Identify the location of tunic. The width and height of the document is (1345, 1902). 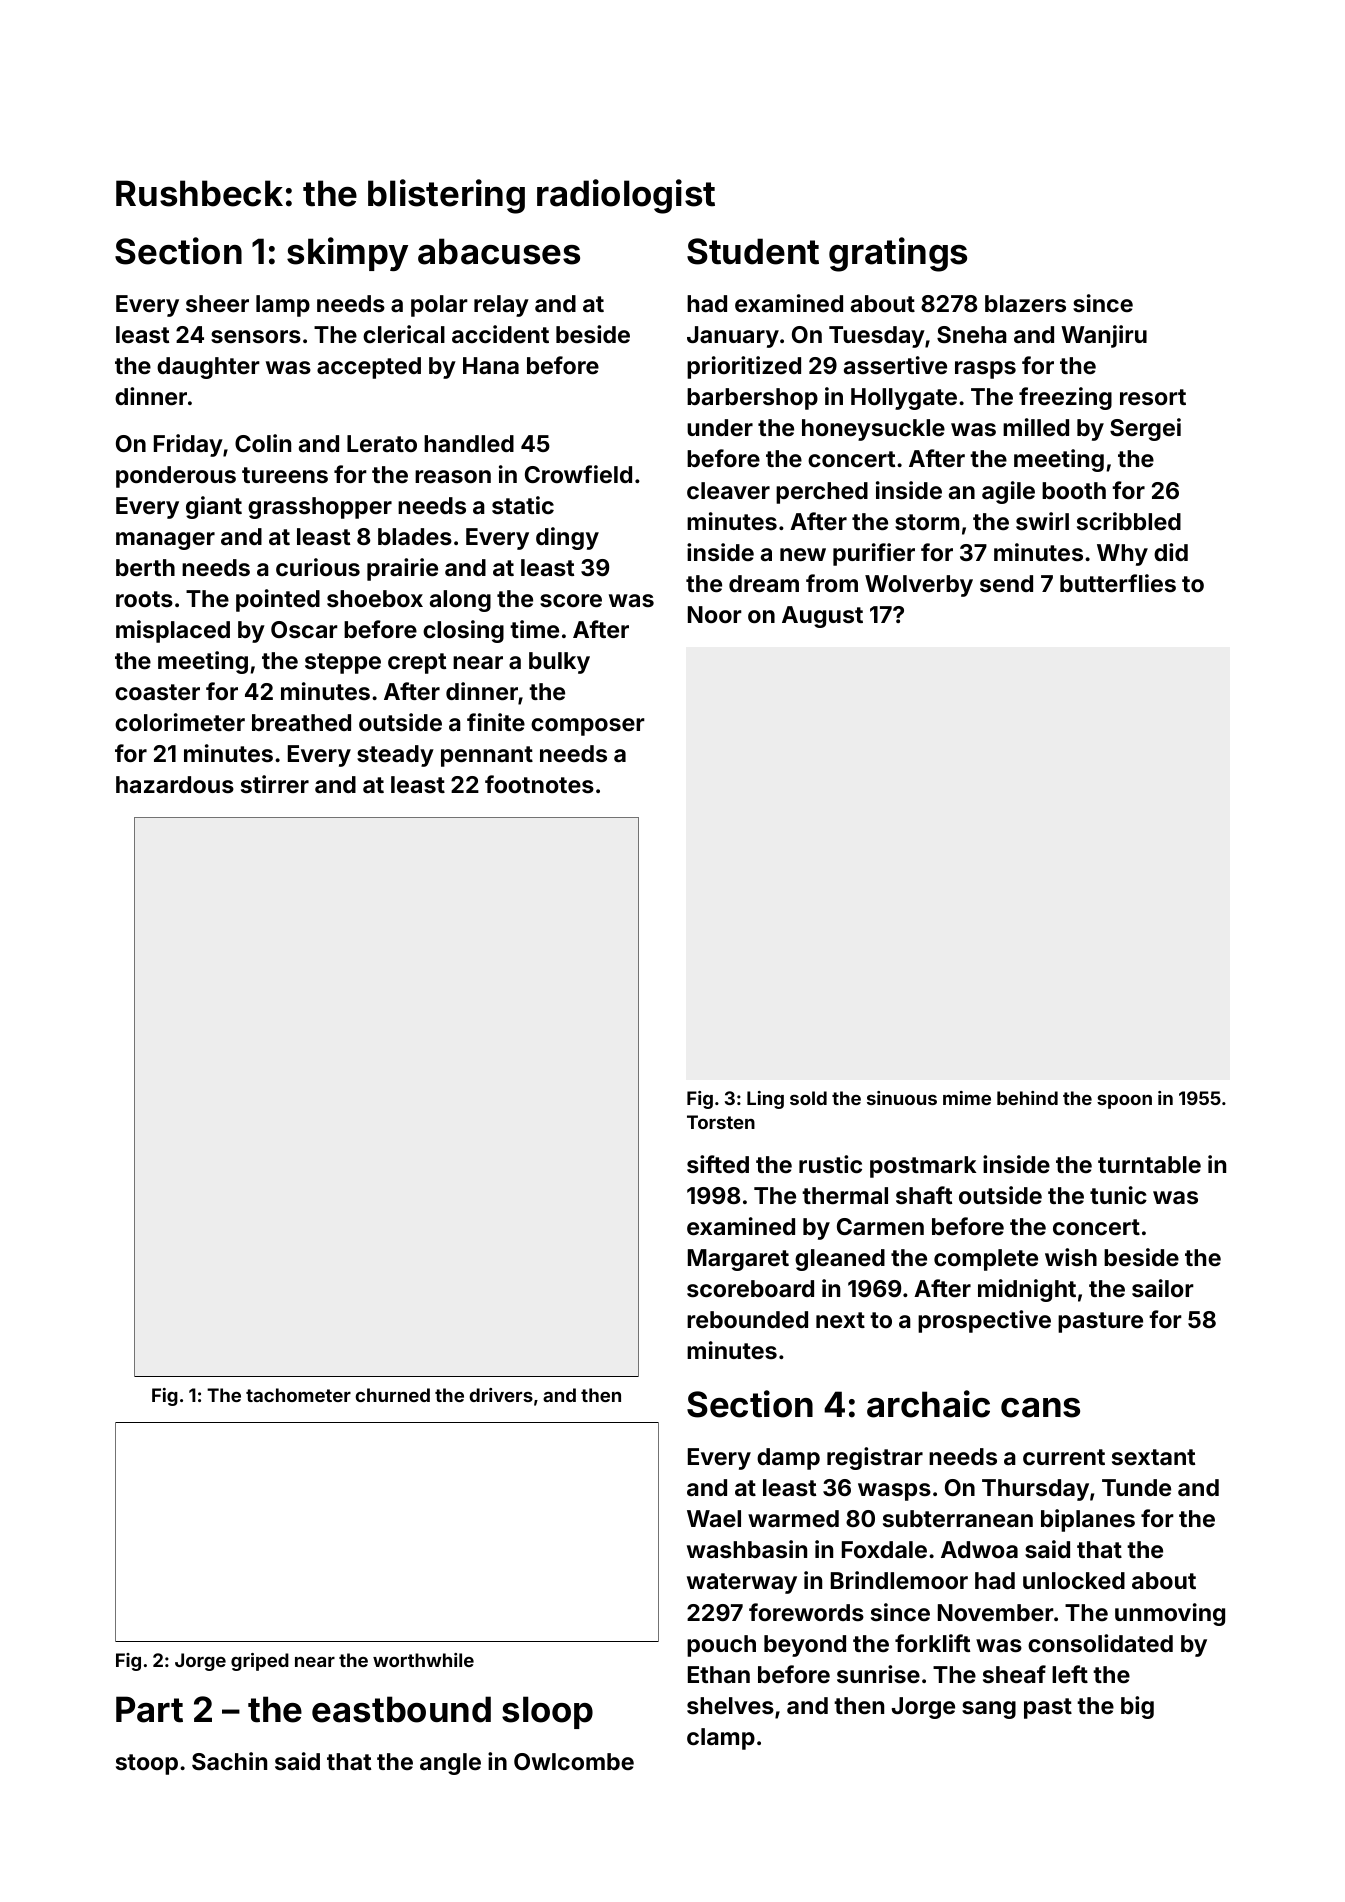
(1118, 1195).
